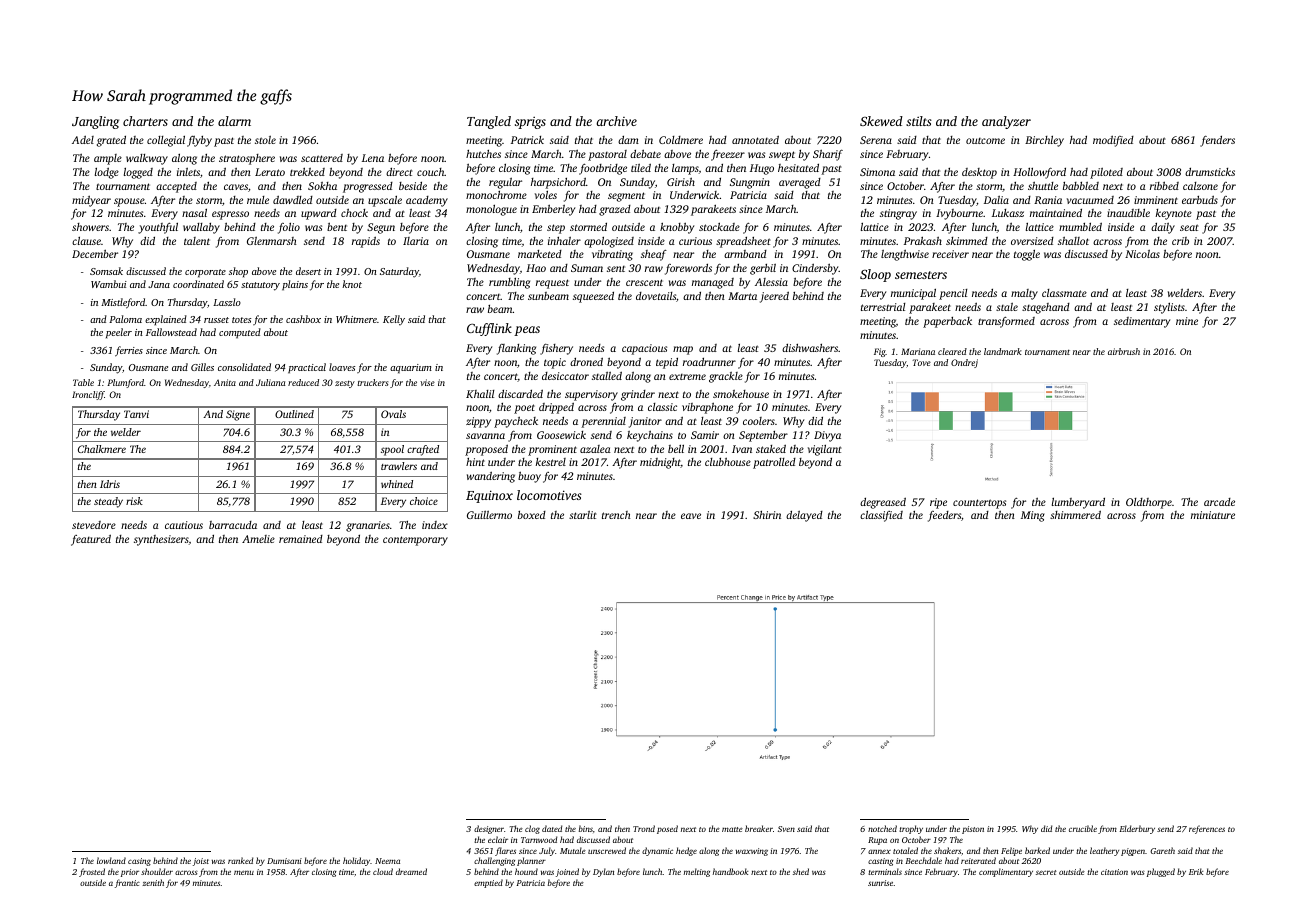  I want to click on outcome, so click(985, 141).
